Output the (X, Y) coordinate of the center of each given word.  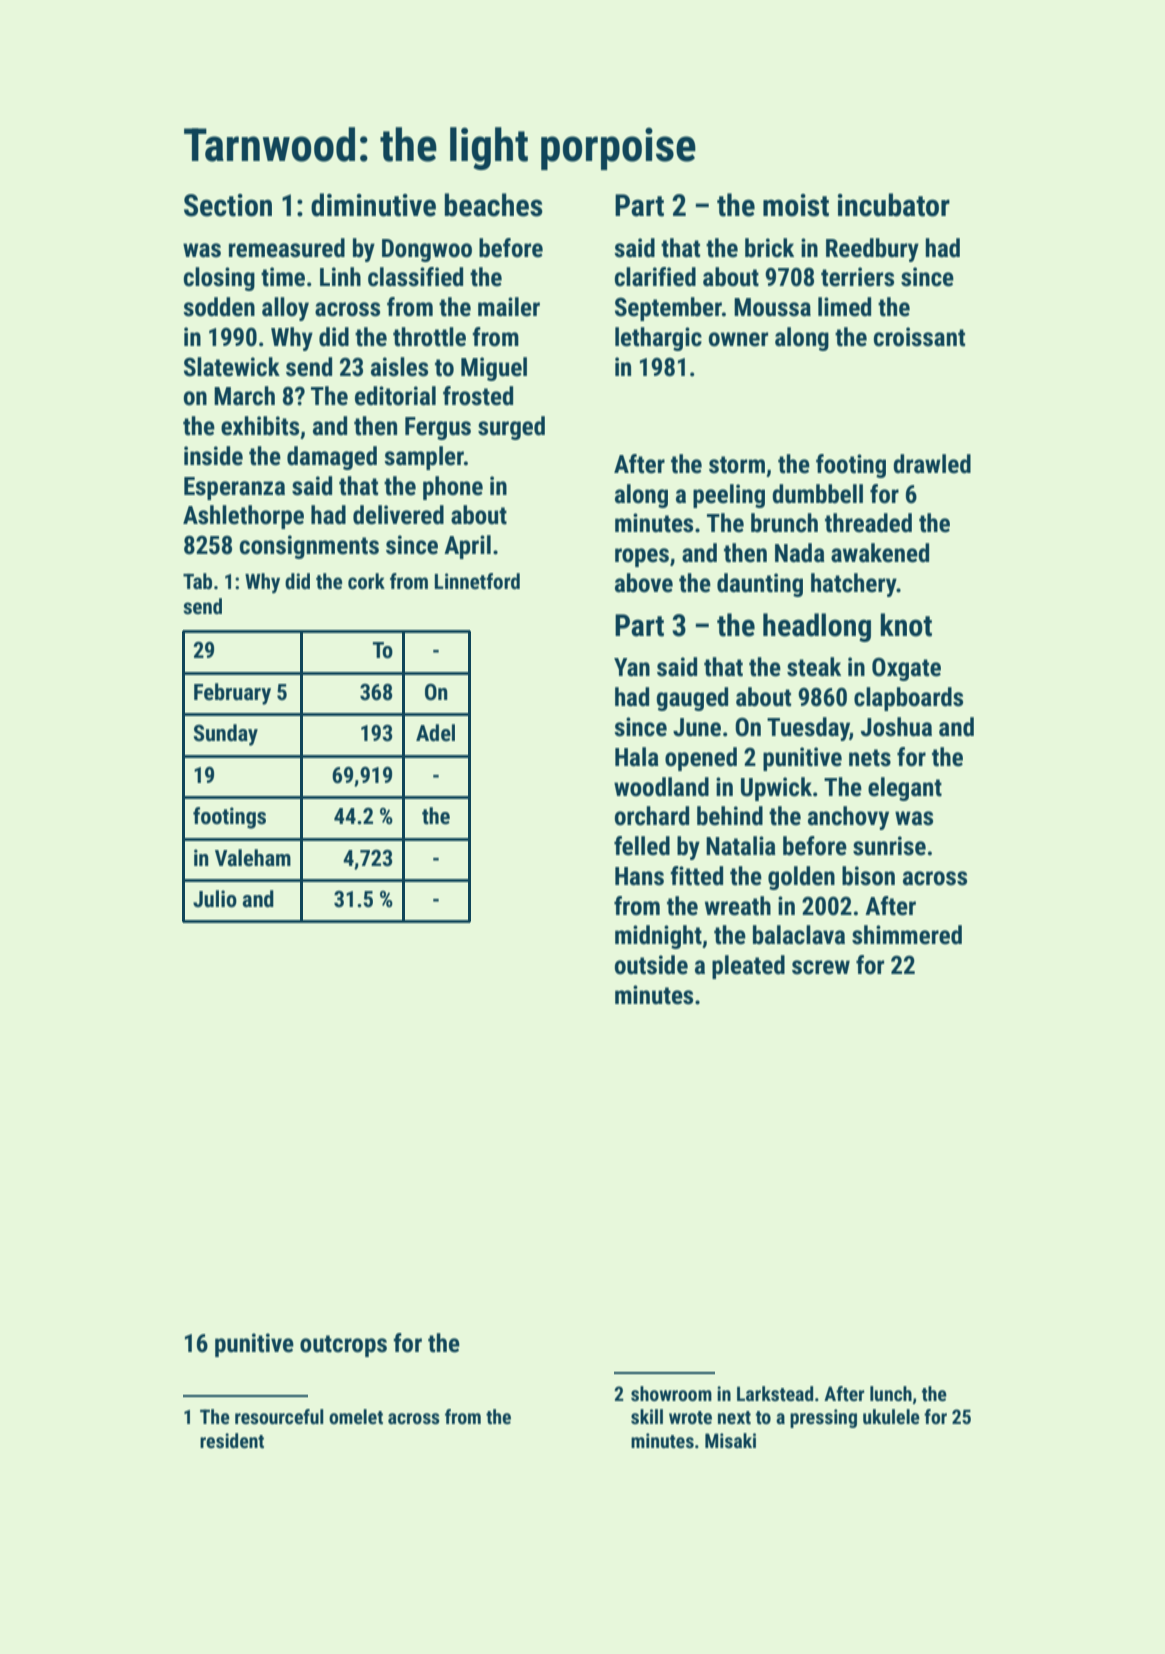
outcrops (343, 1346)
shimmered (907, 935)
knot (906, 625)
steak (814, 667)
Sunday (226, 735)
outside (651, 965)
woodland (661, 787)
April (467, 547)
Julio (215, 899)
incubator (894, 205)
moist (796, 205)
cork (366, 581)
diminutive (373, 205)
